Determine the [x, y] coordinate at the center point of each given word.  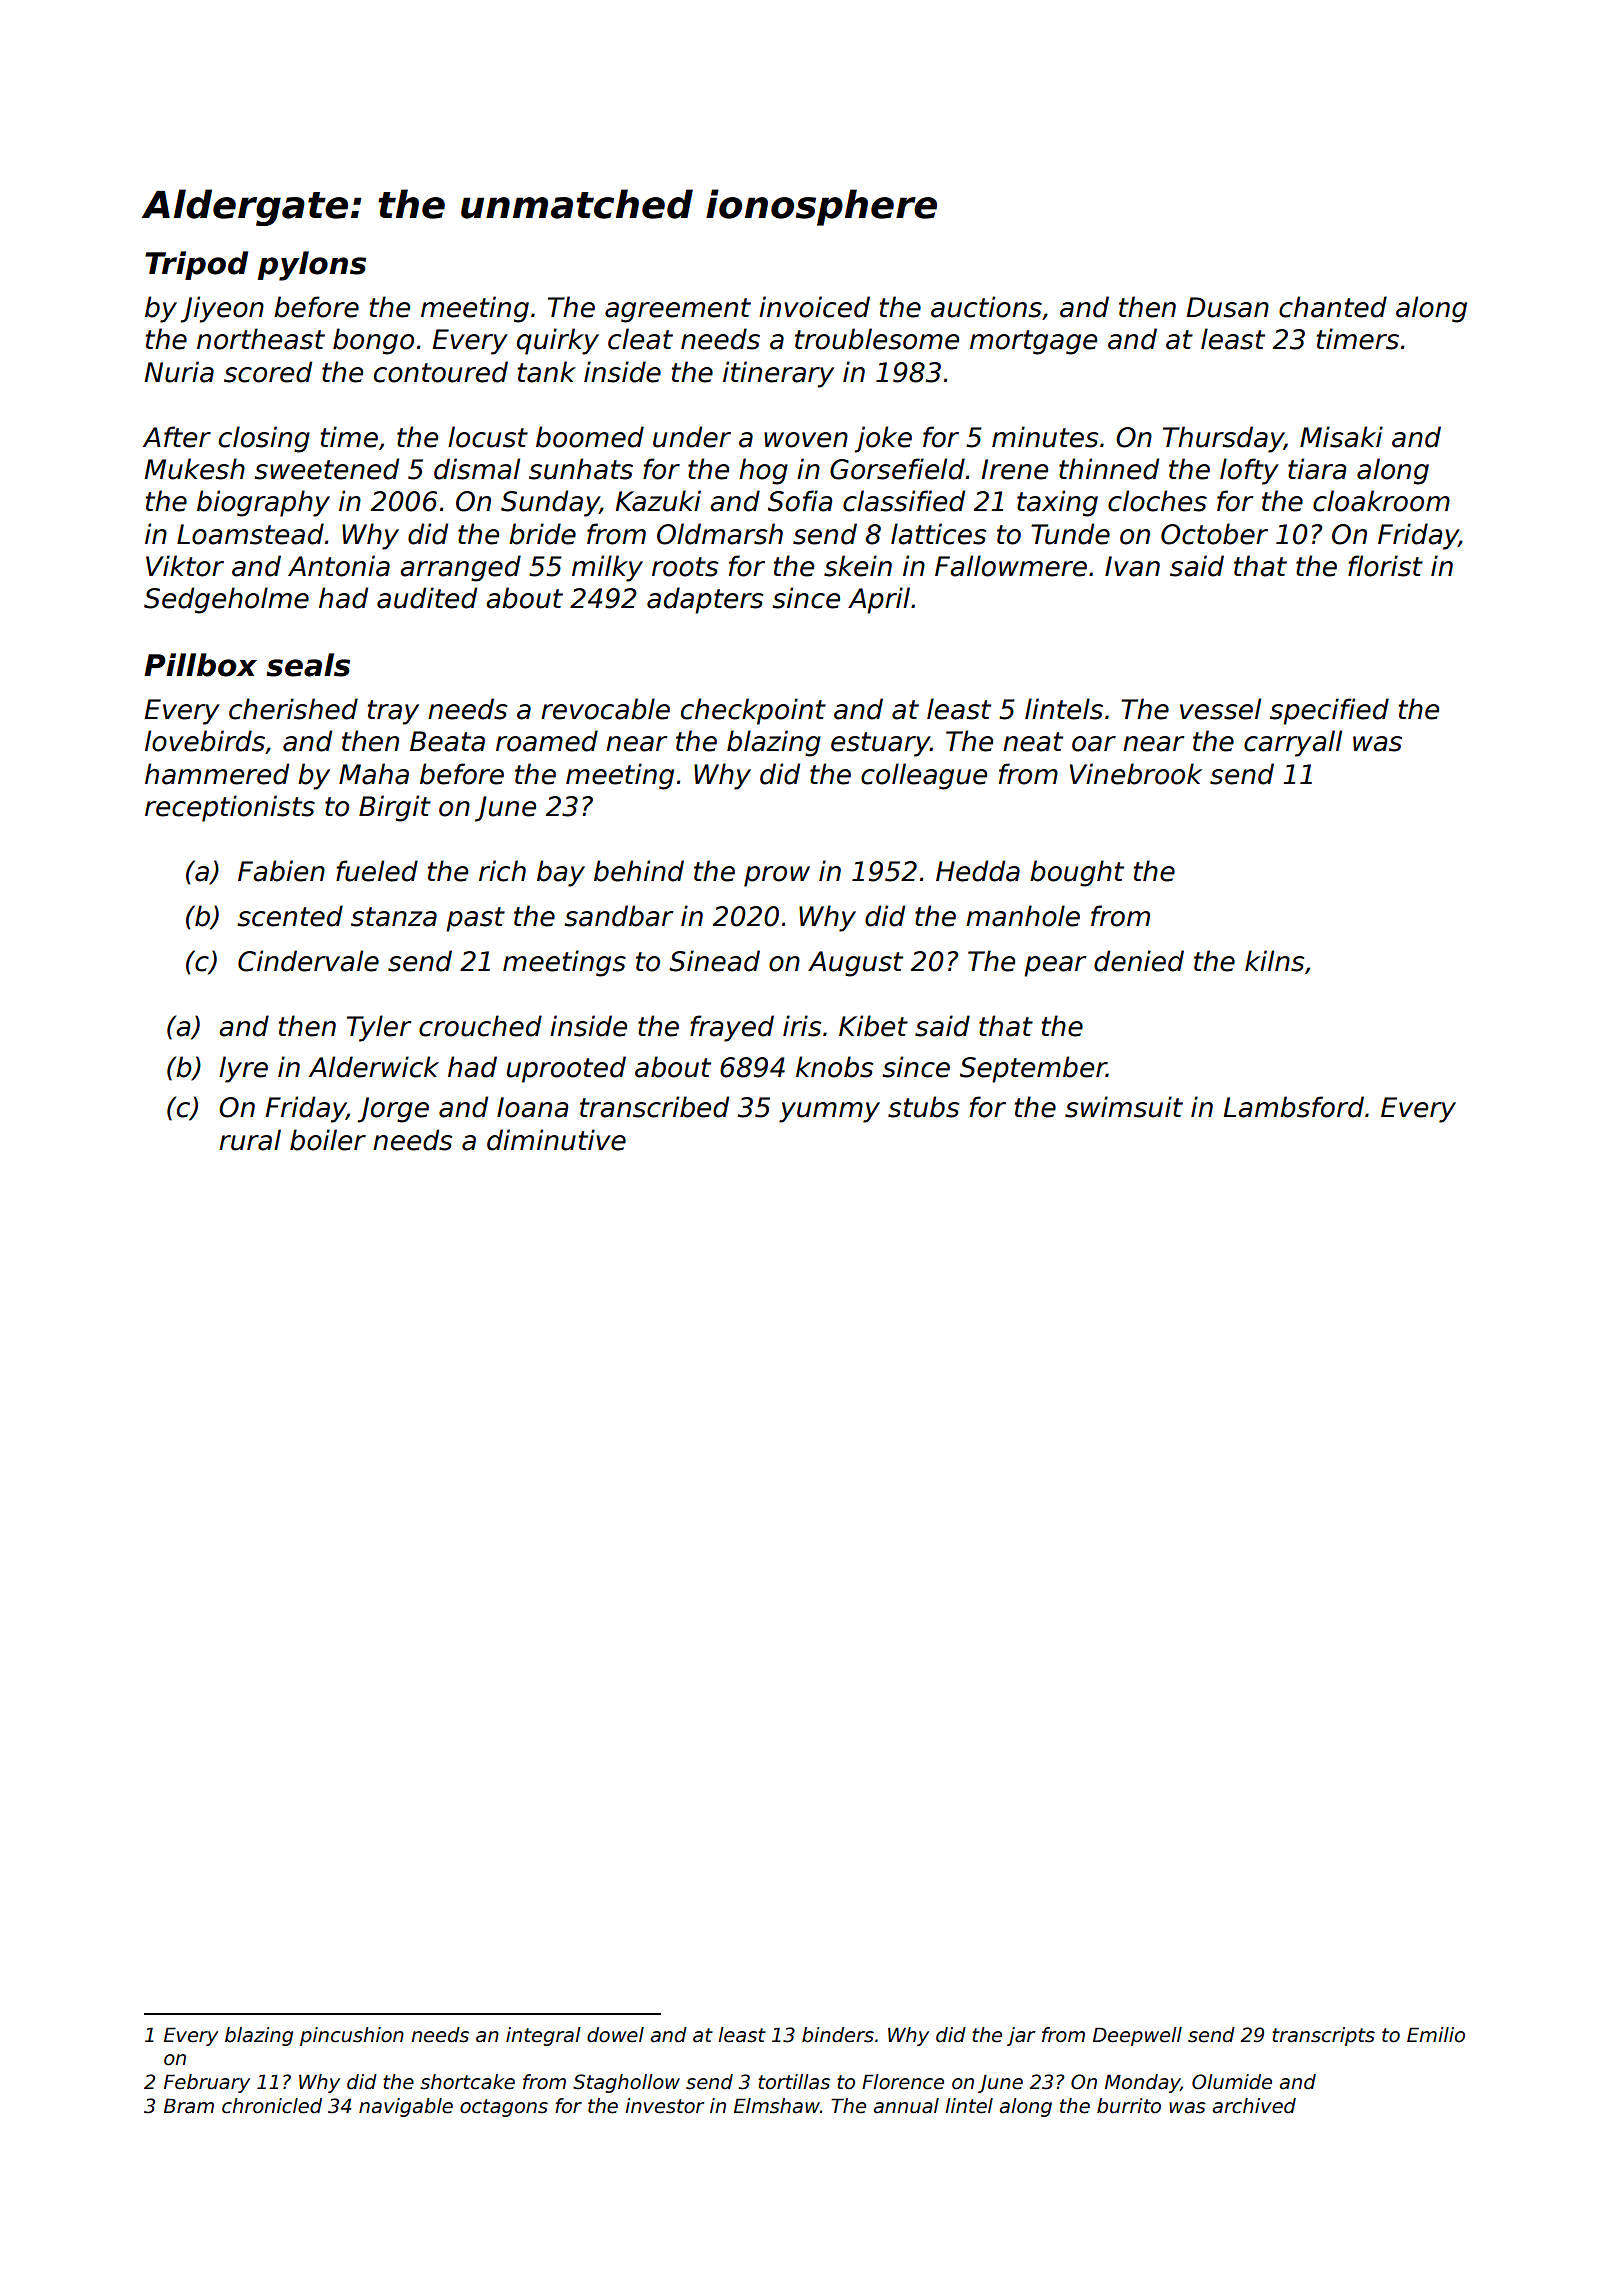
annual [906, 2106]
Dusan [1227, 307]
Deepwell [1137, 2036]
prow [777, 876]
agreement [678, 310]
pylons [311, 266]
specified [1329, 711]
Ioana [533, 1107]
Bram [189, 2106]
